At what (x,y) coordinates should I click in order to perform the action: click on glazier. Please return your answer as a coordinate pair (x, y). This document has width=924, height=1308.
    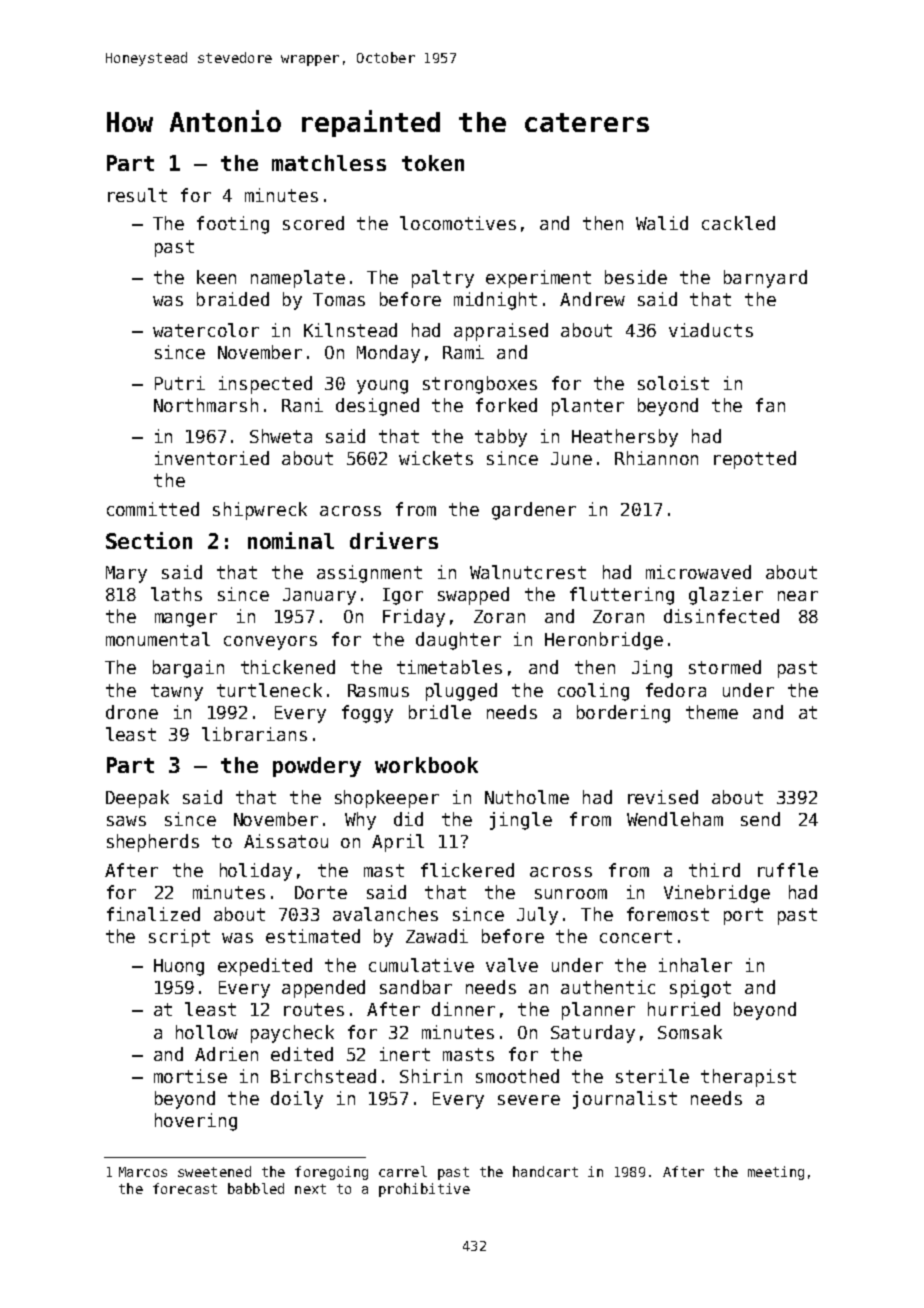
    Looking at the image, I should click on (726, 596).
